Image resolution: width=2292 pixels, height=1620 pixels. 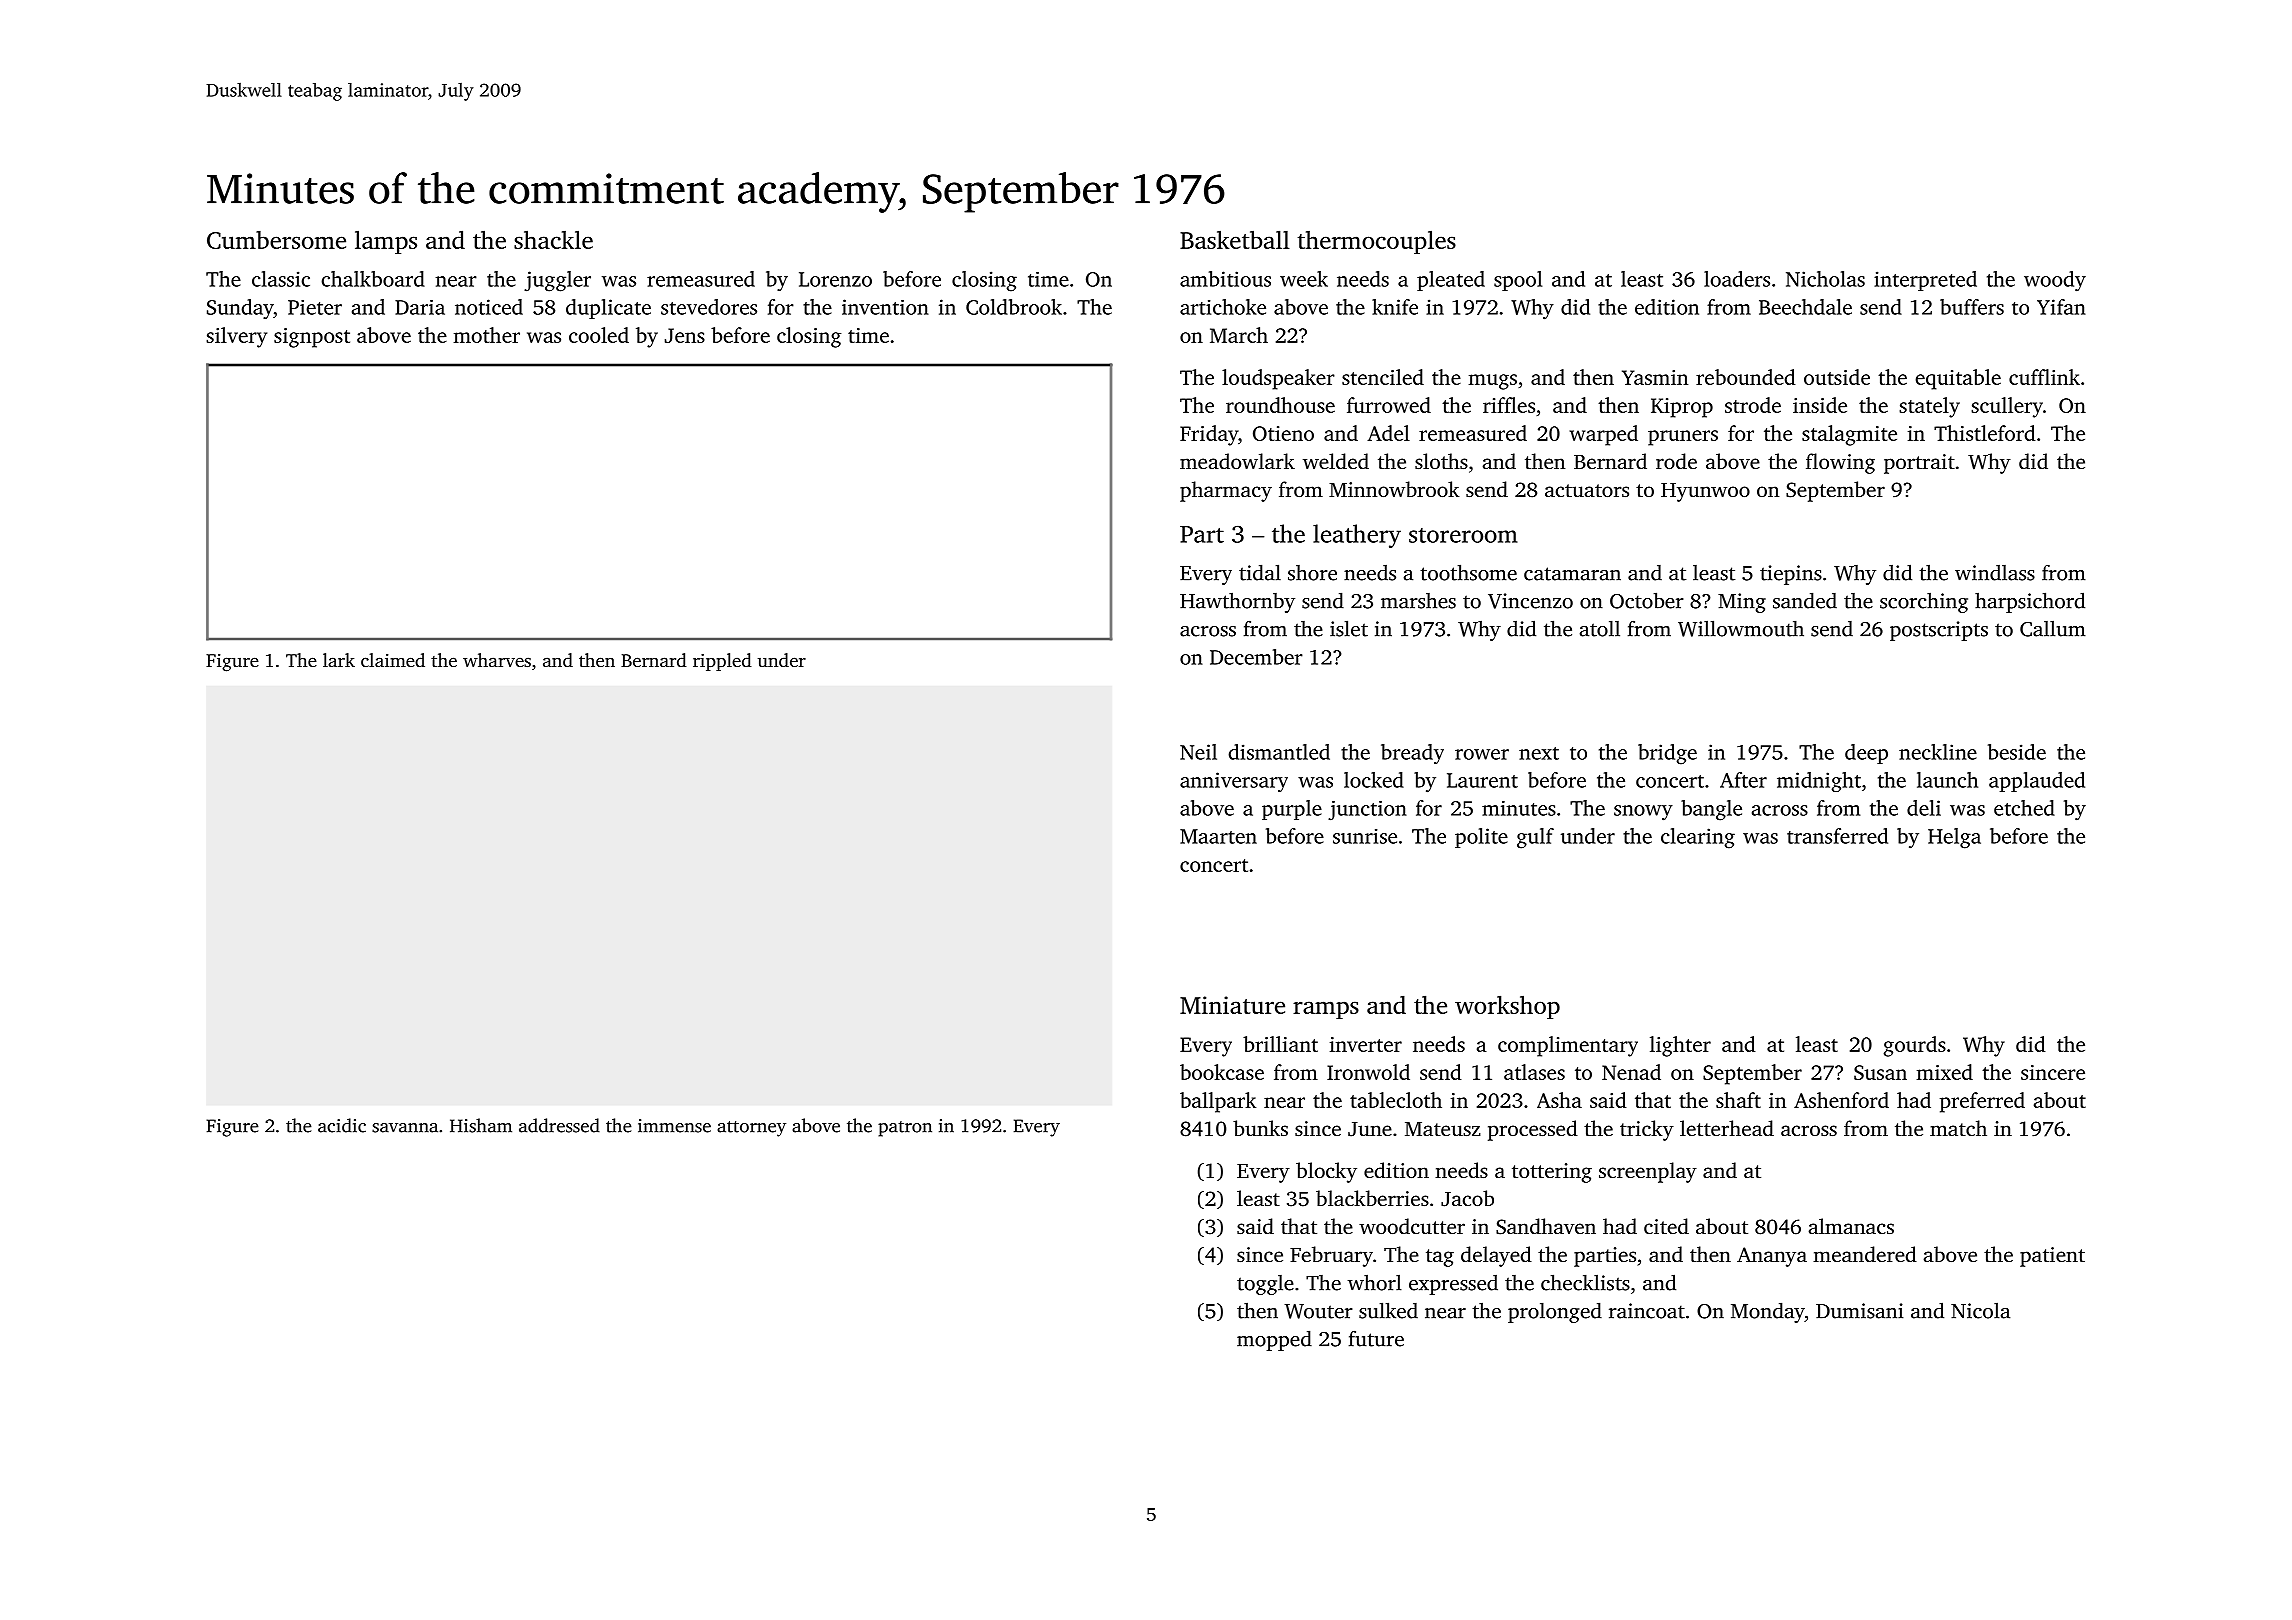 What do you see at coordinates (1919, 464) in the screenshot?
I see `portrait` at bounding box center [1919, 464].
